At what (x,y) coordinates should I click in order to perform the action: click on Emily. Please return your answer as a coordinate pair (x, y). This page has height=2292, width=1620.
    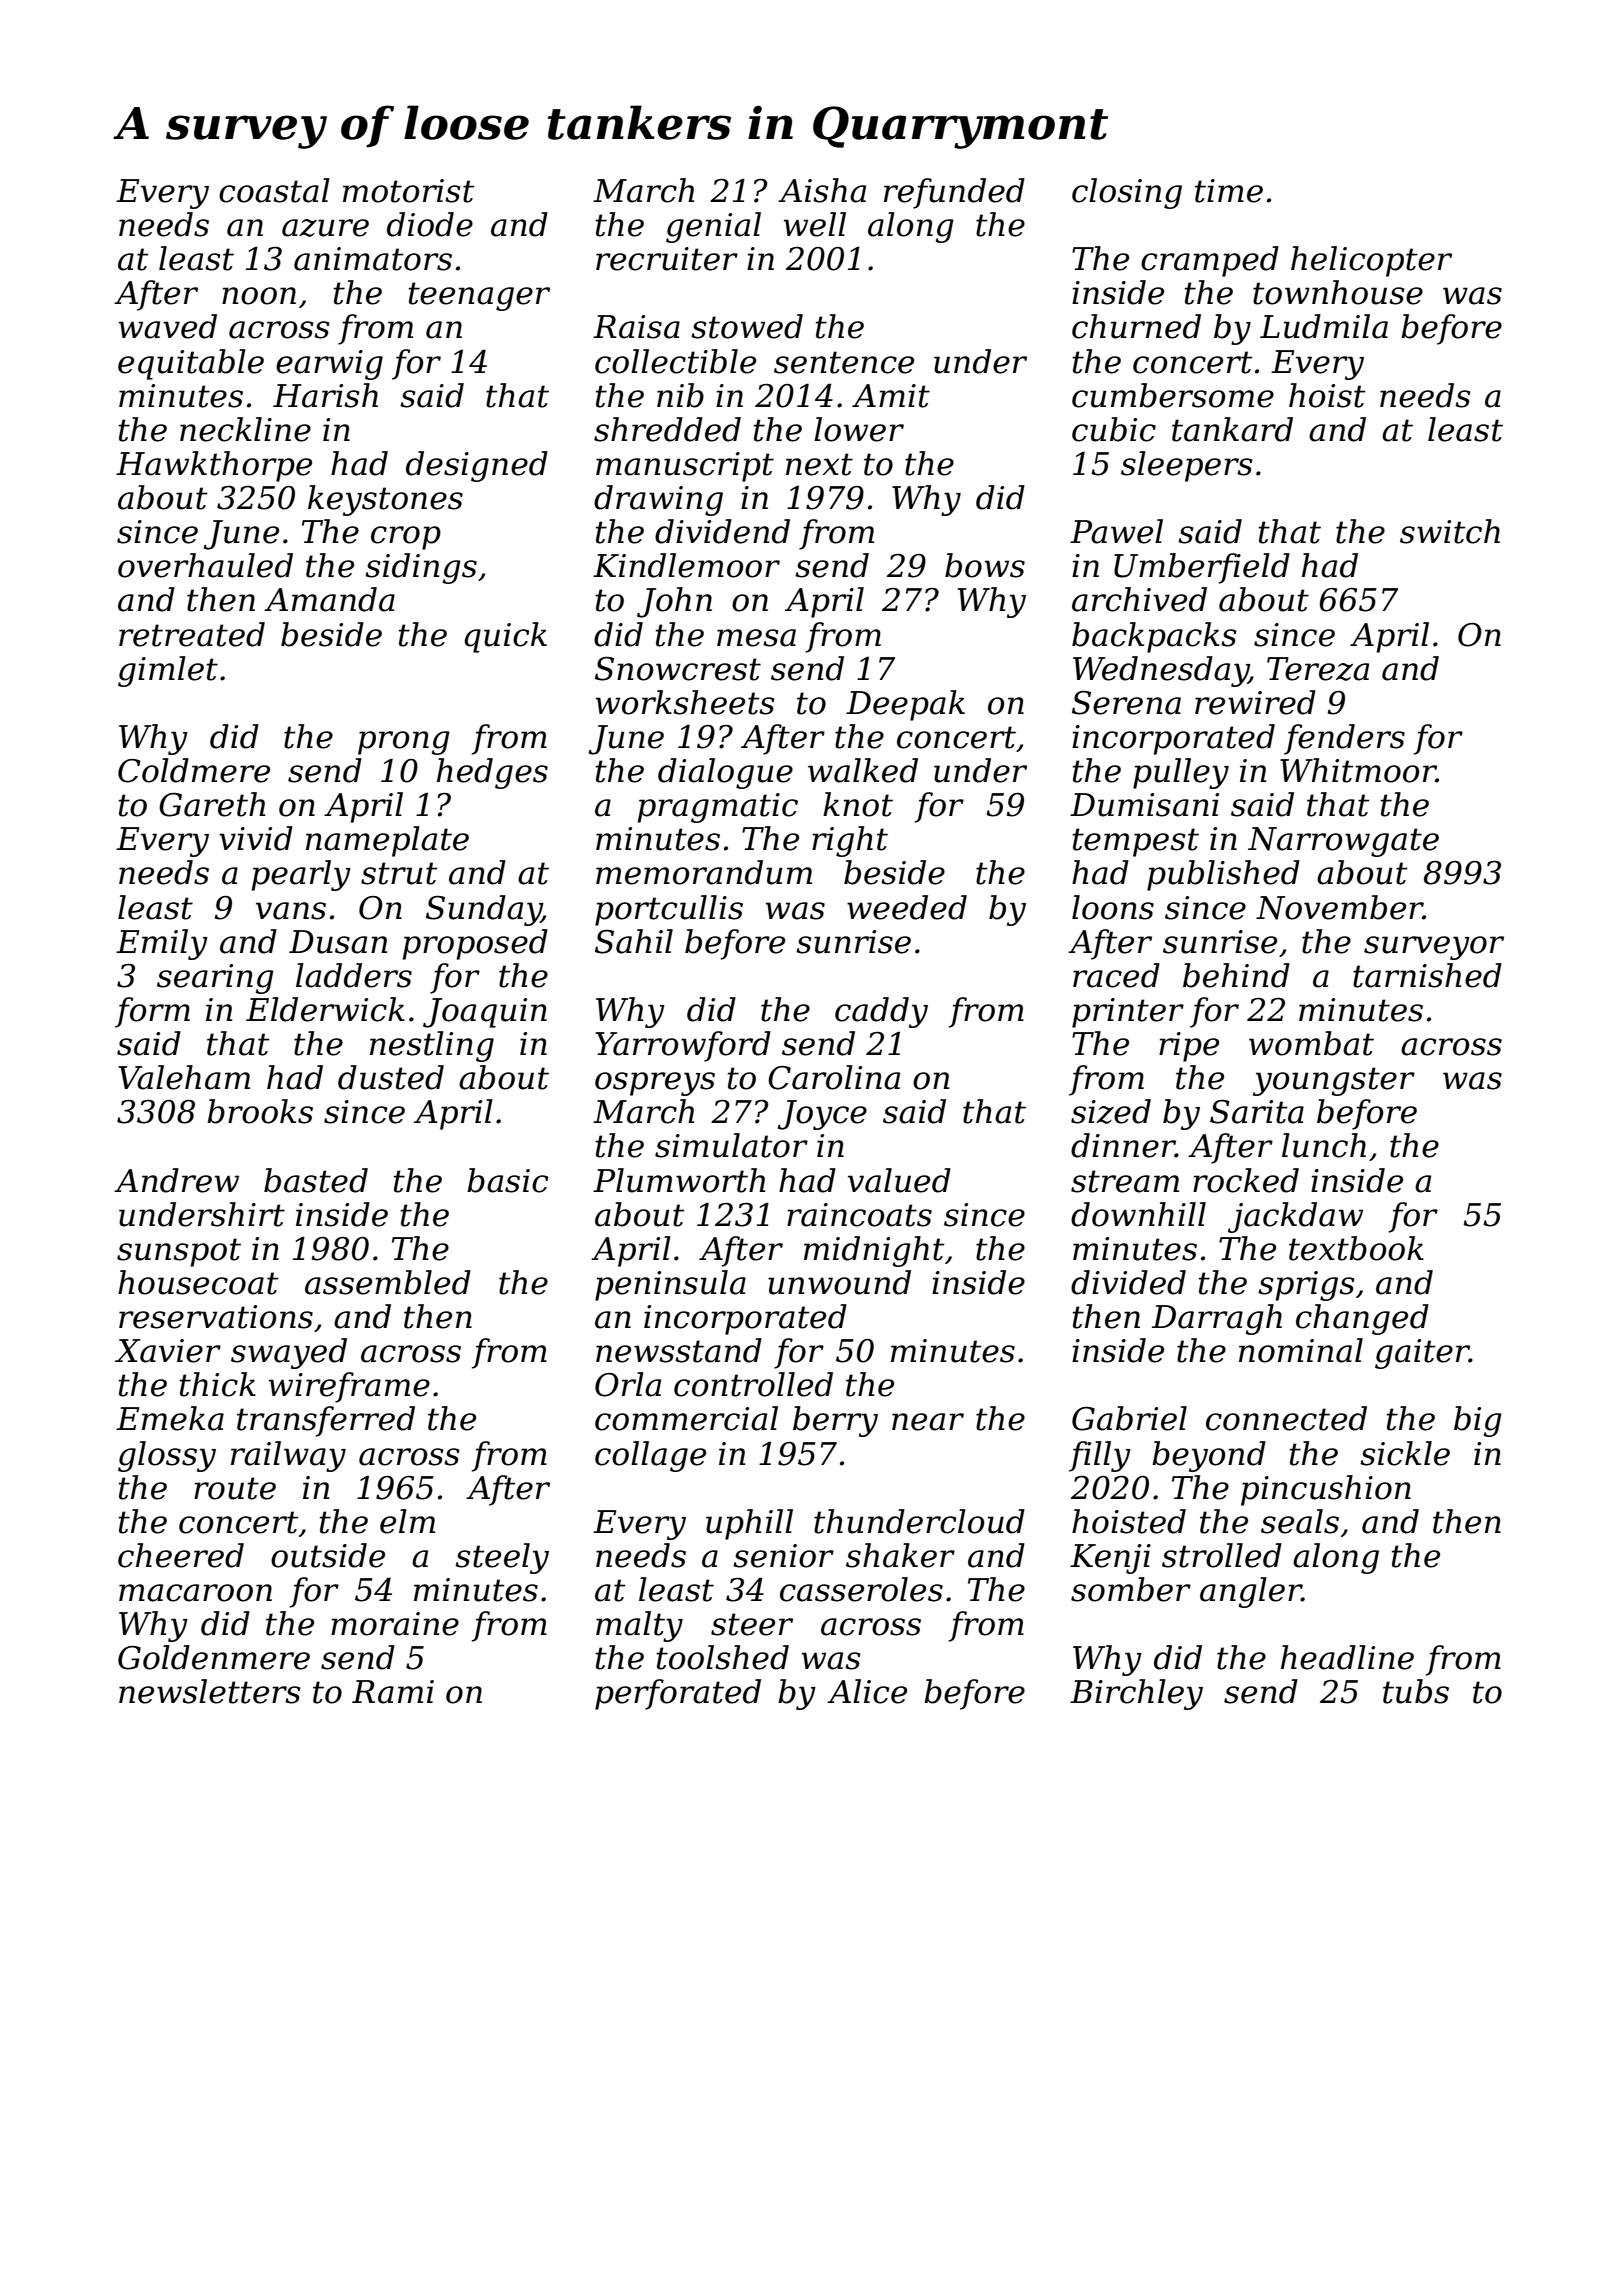
    Looking at the image, I should click on (162, 944).
